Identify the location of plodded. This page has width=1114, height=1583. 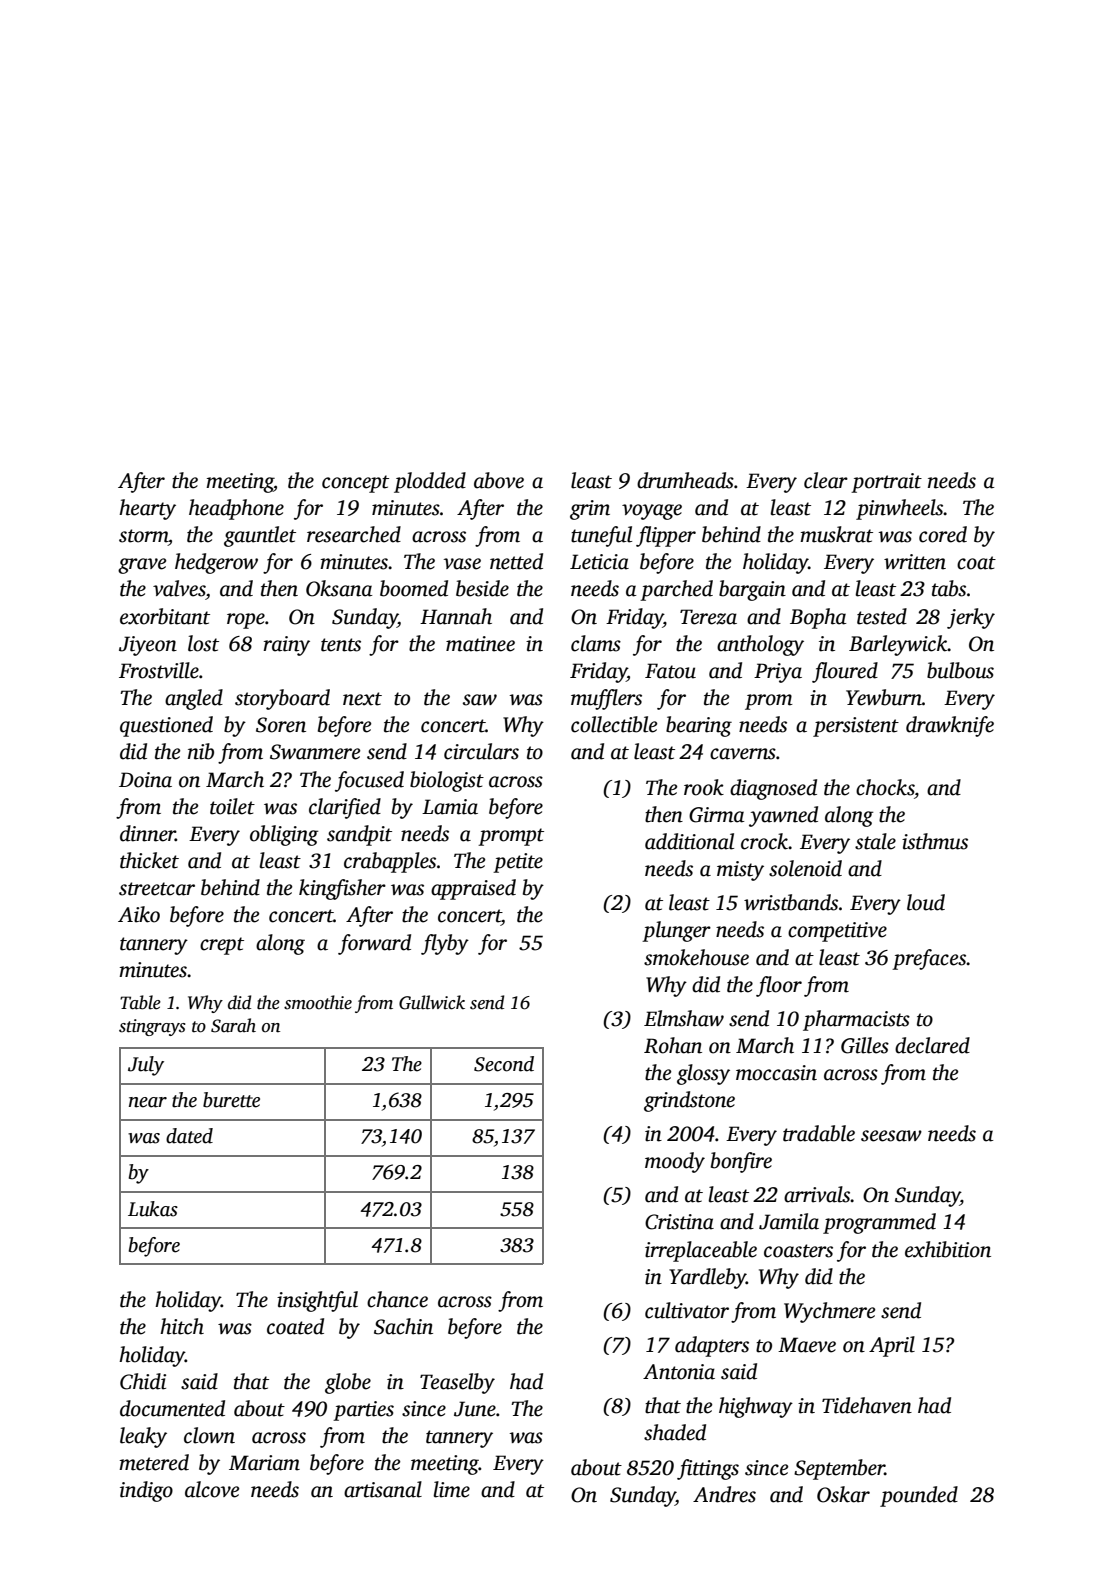
(430, 482).
